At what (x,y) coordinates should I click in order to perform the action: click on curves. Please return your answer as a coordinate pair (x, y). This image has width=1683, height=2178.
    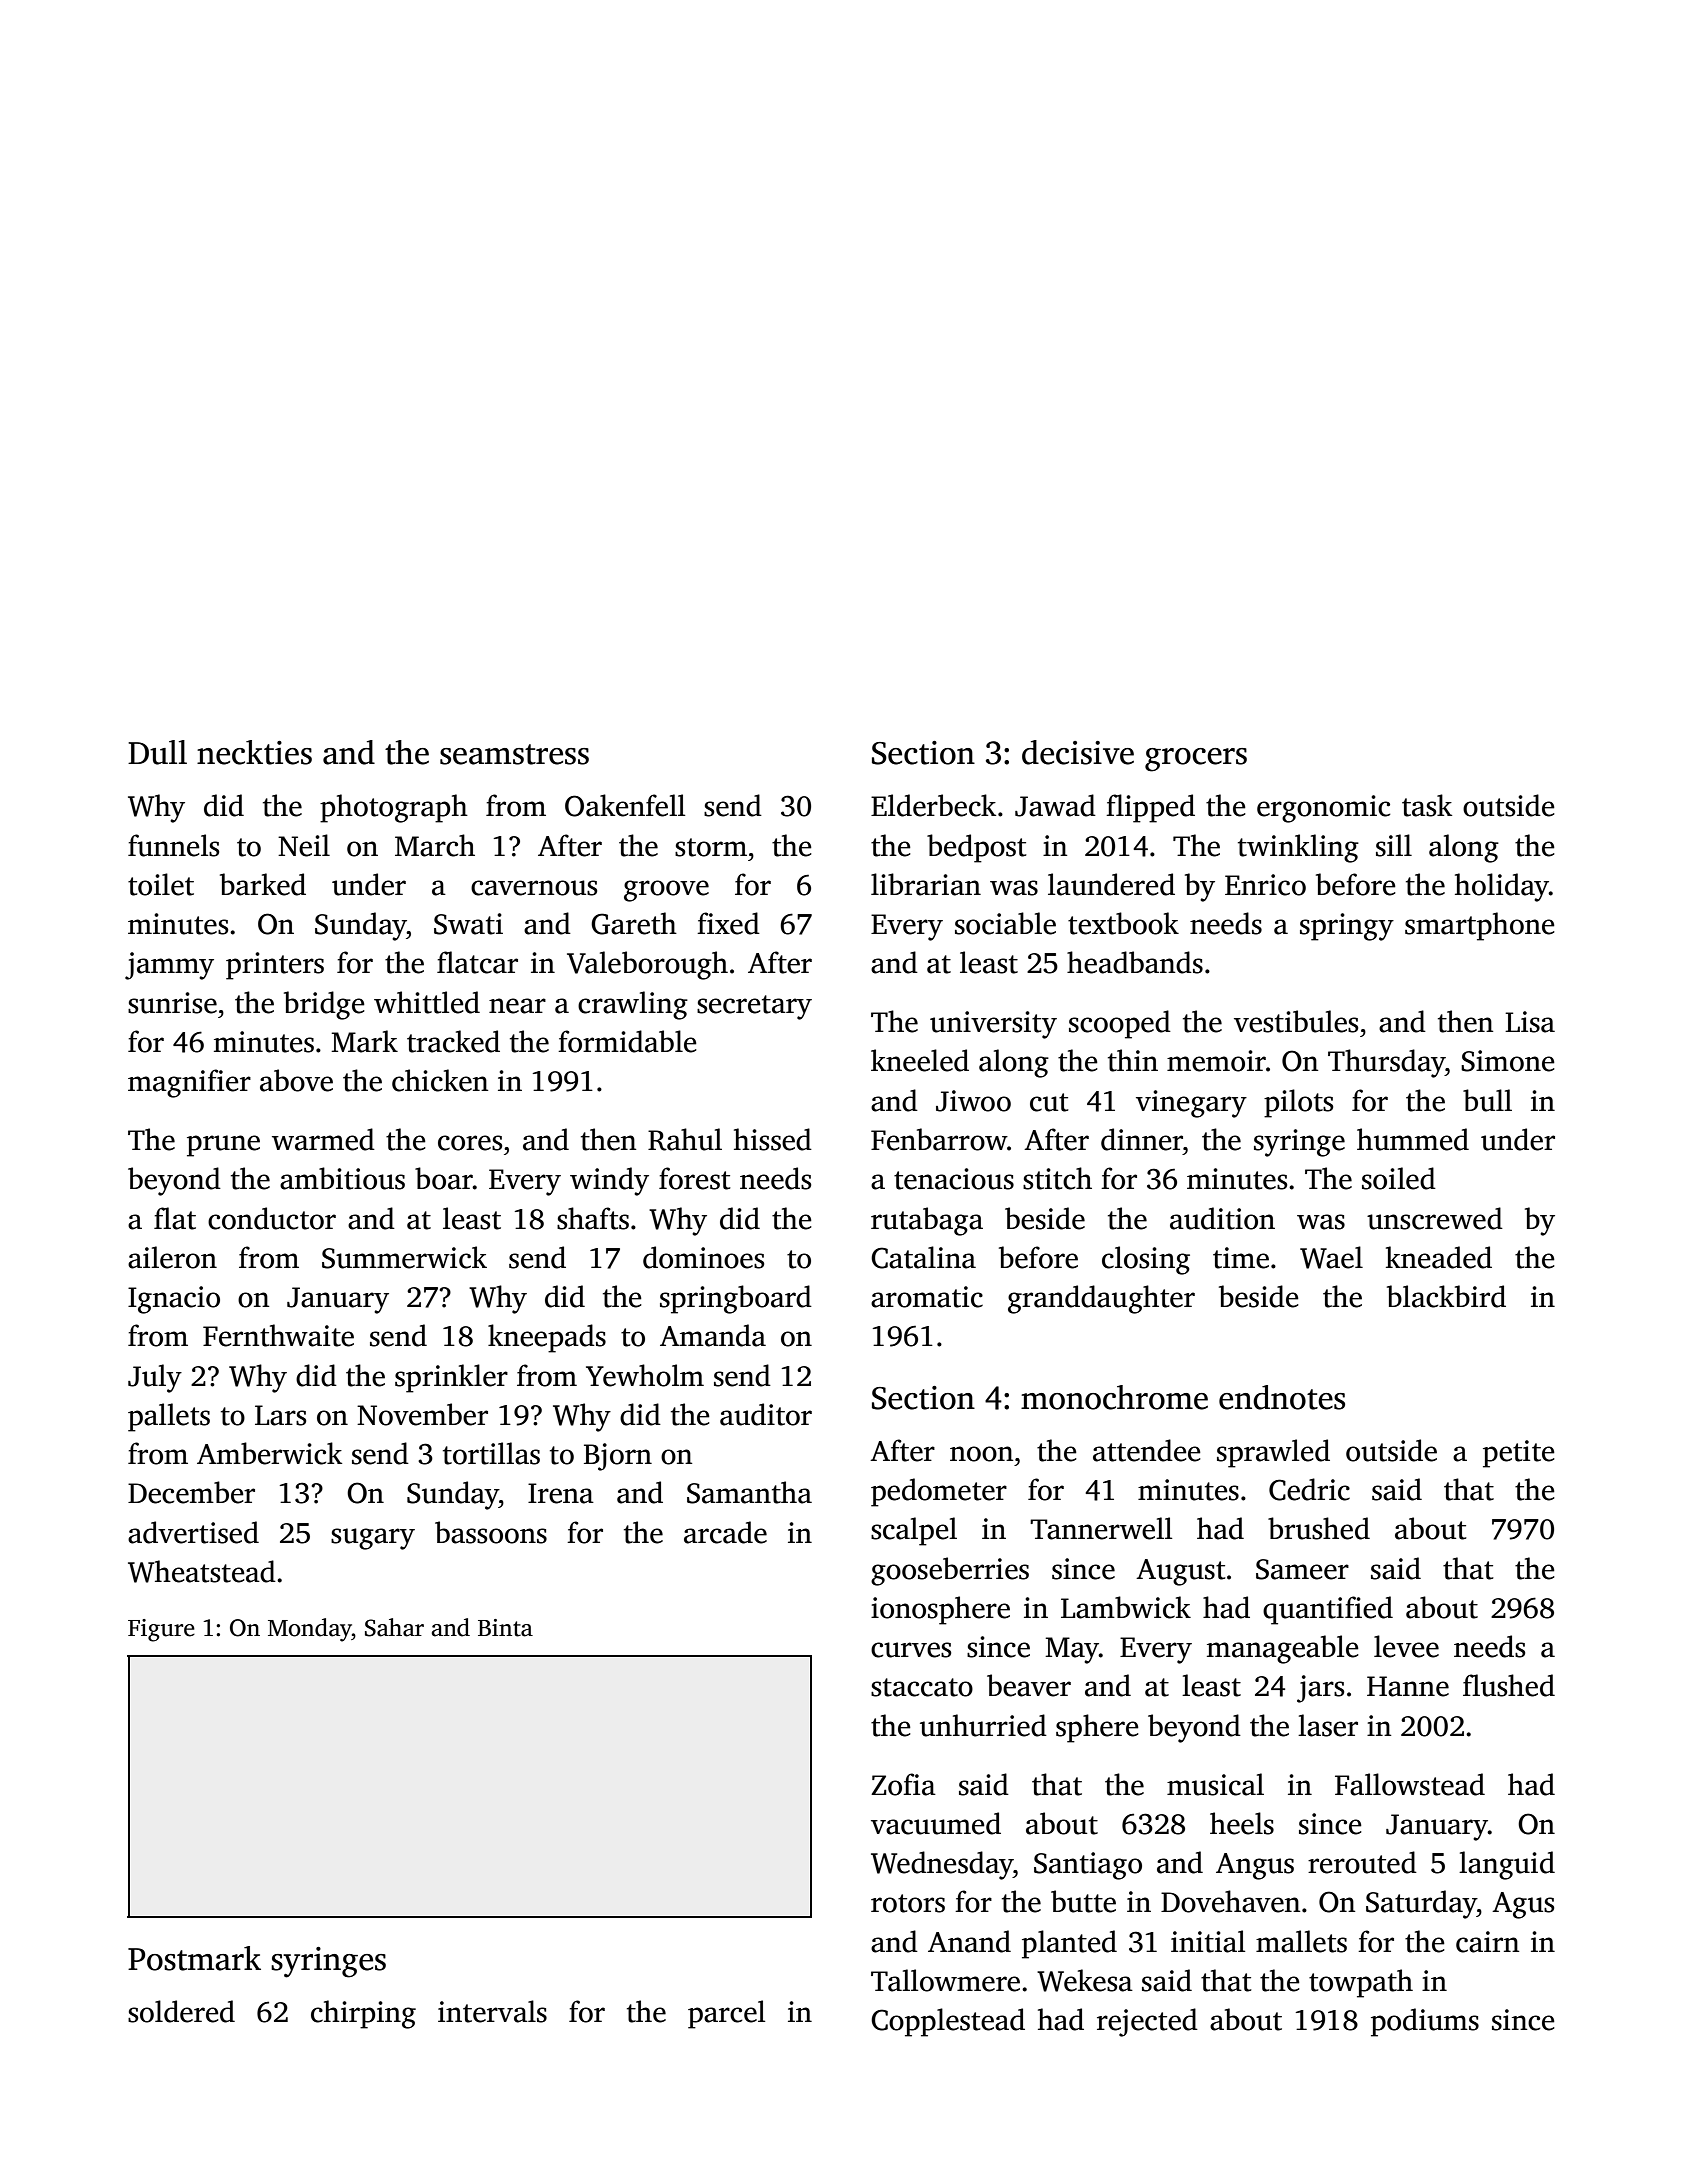
    Looking at the image, I should click on (911, 1650).
